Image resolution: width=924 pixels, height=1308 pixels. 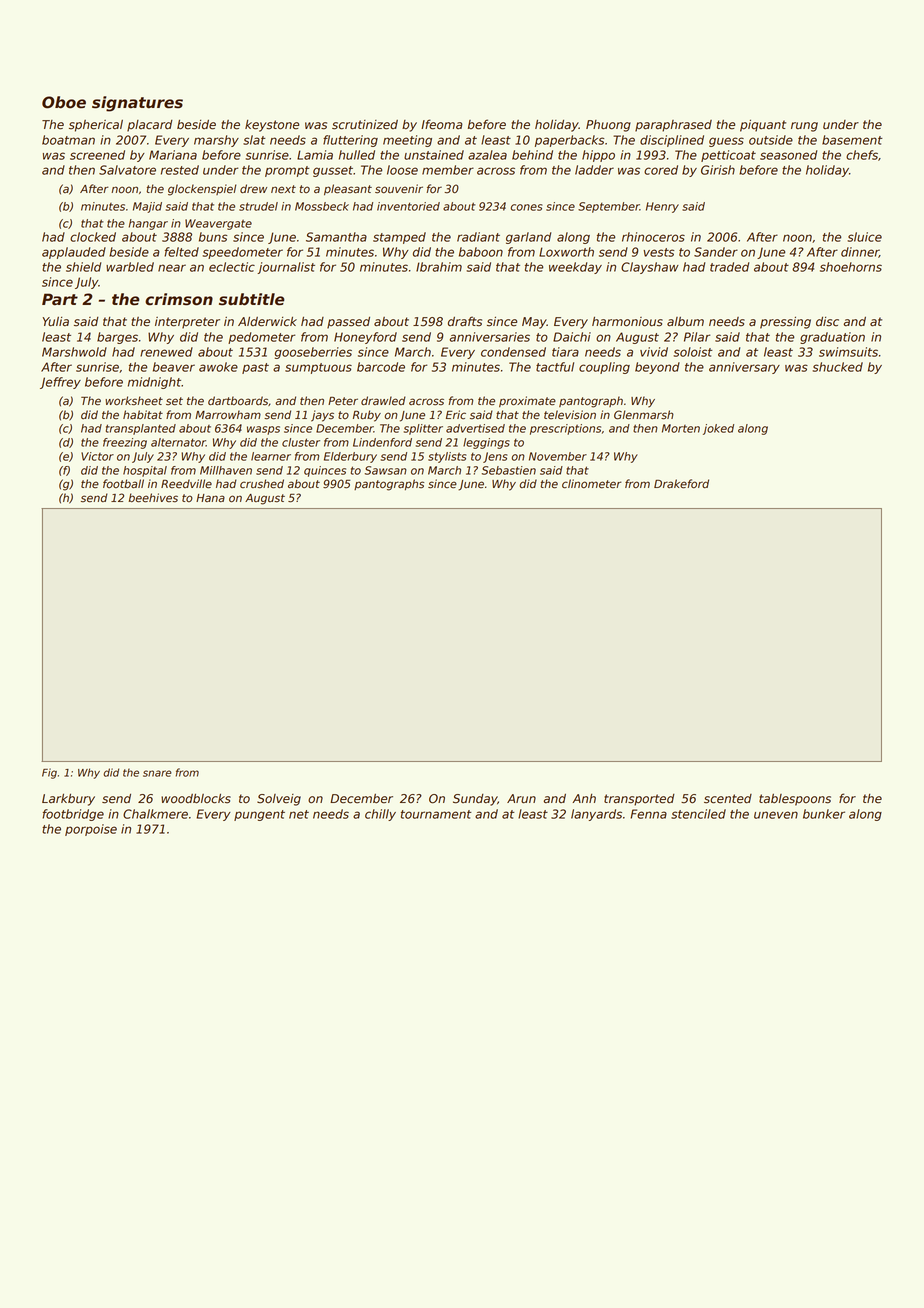 What do you see at coordinates (804, 127) in the screenshot?
I see `rung` at bounding box center [804, 127].
